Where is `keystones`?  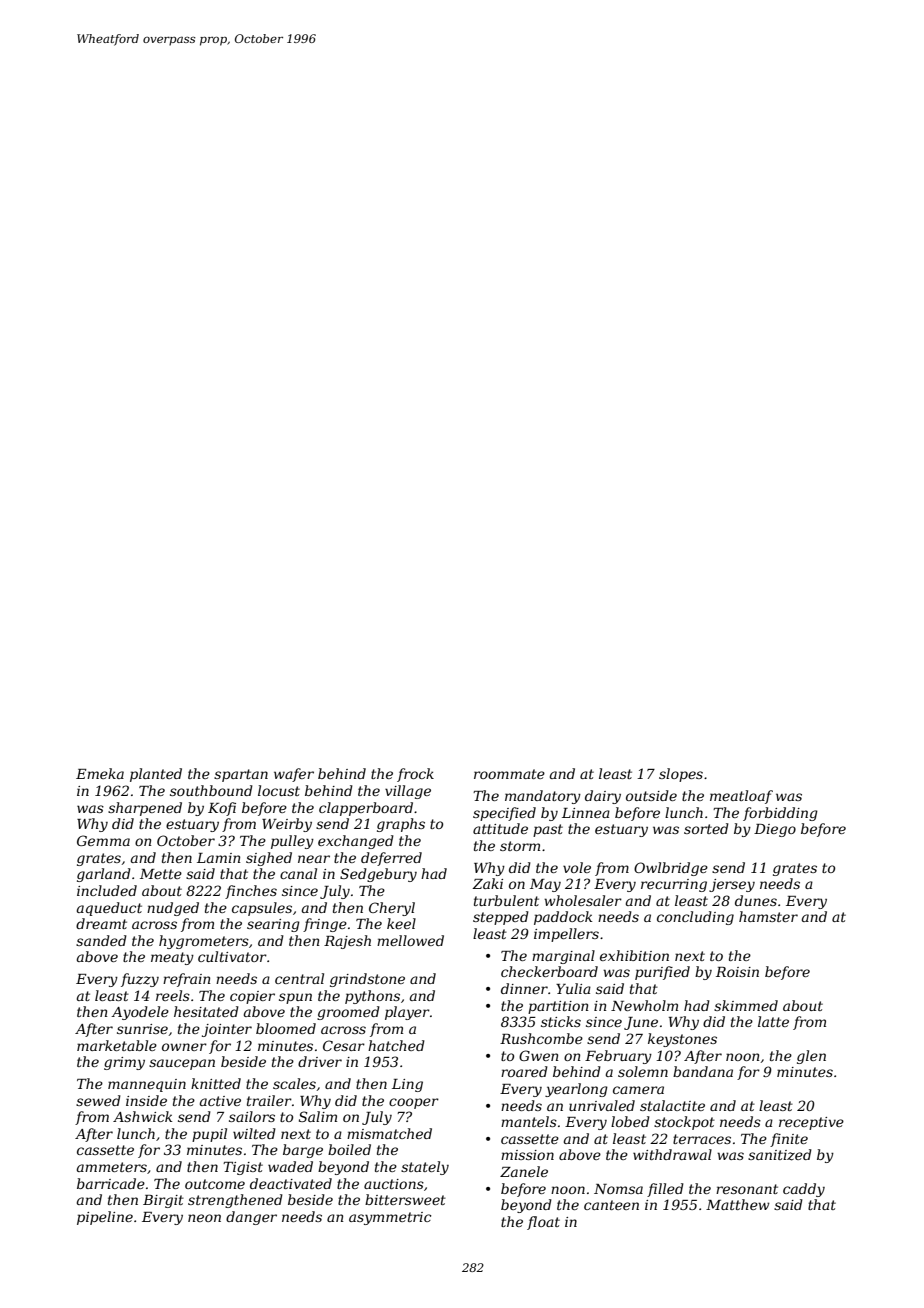 keystones is located at coordinates (682, 1040).
